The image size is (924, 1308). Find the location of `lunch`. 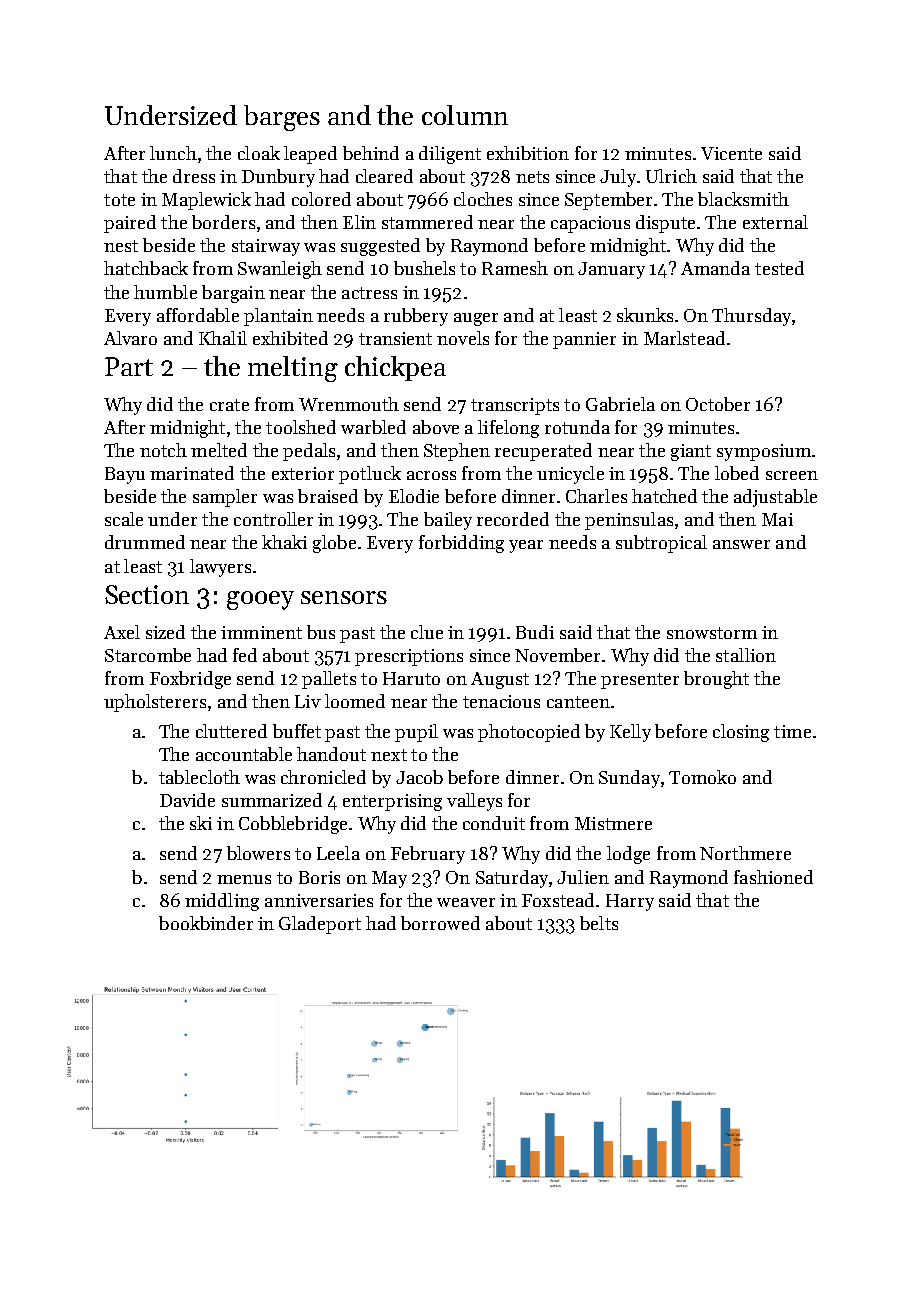

lunch is located at coordinates (173, 153).
